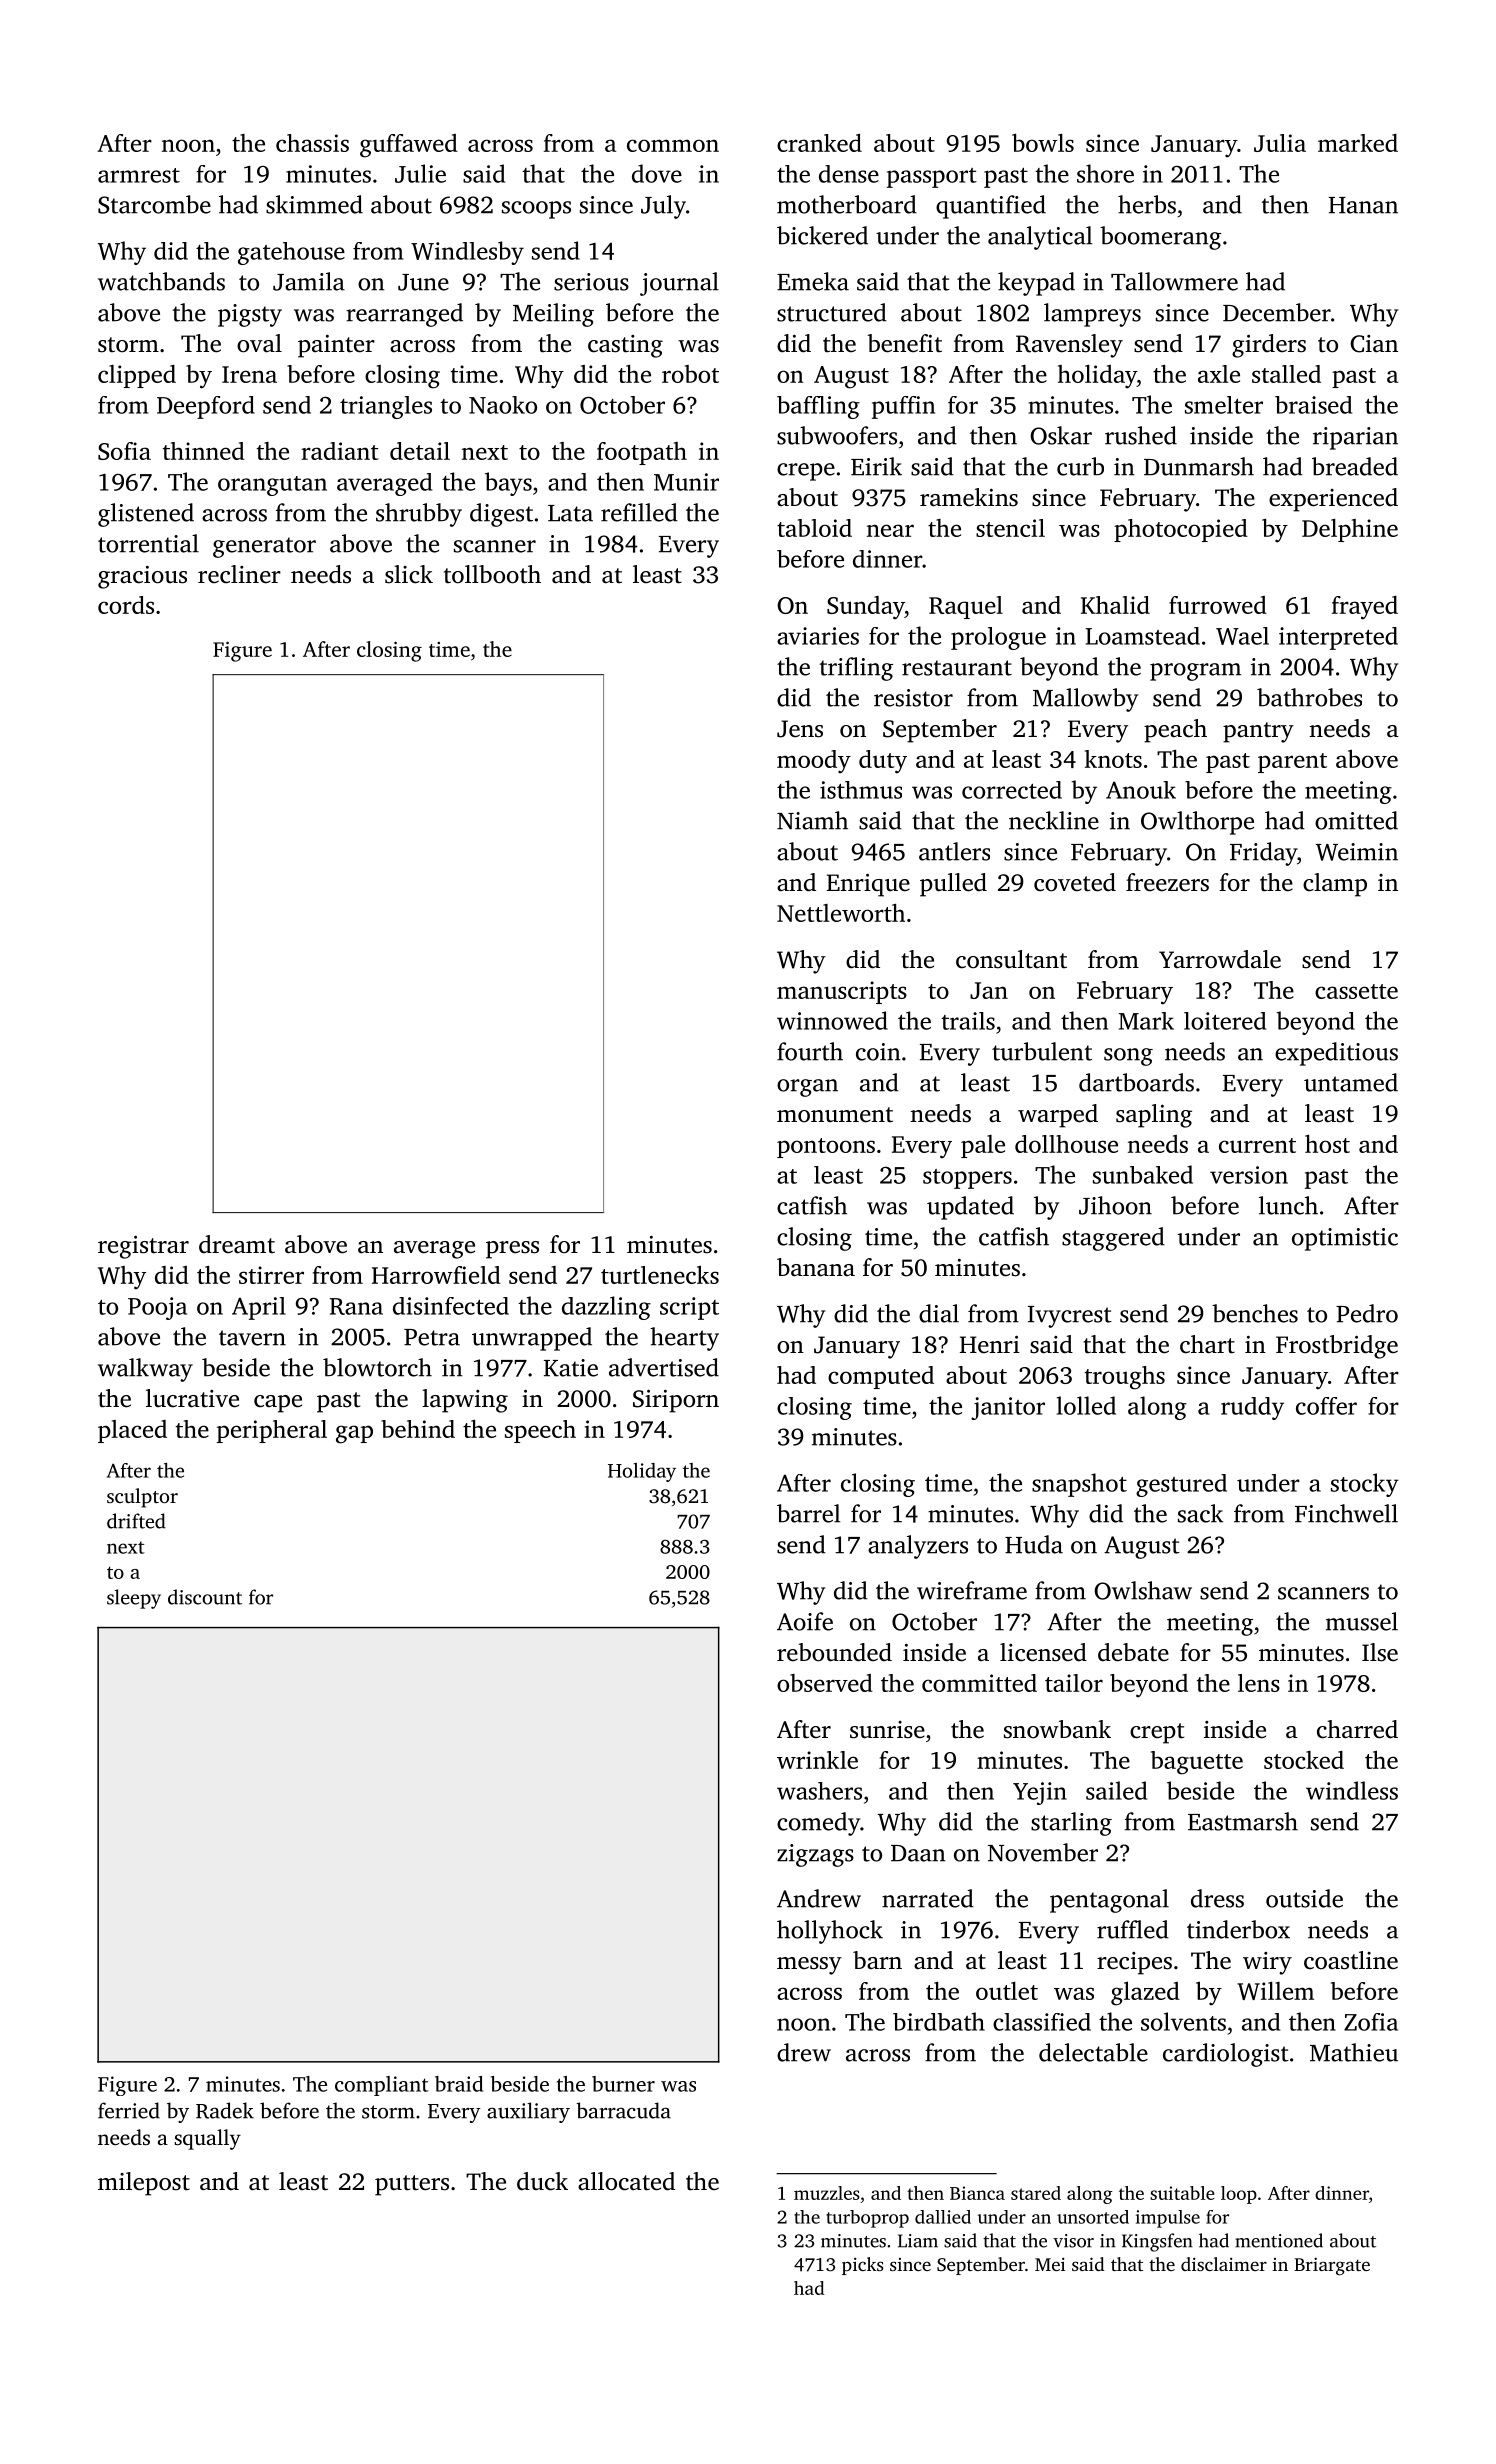  I want to click on observed, so click(825, 1683).
